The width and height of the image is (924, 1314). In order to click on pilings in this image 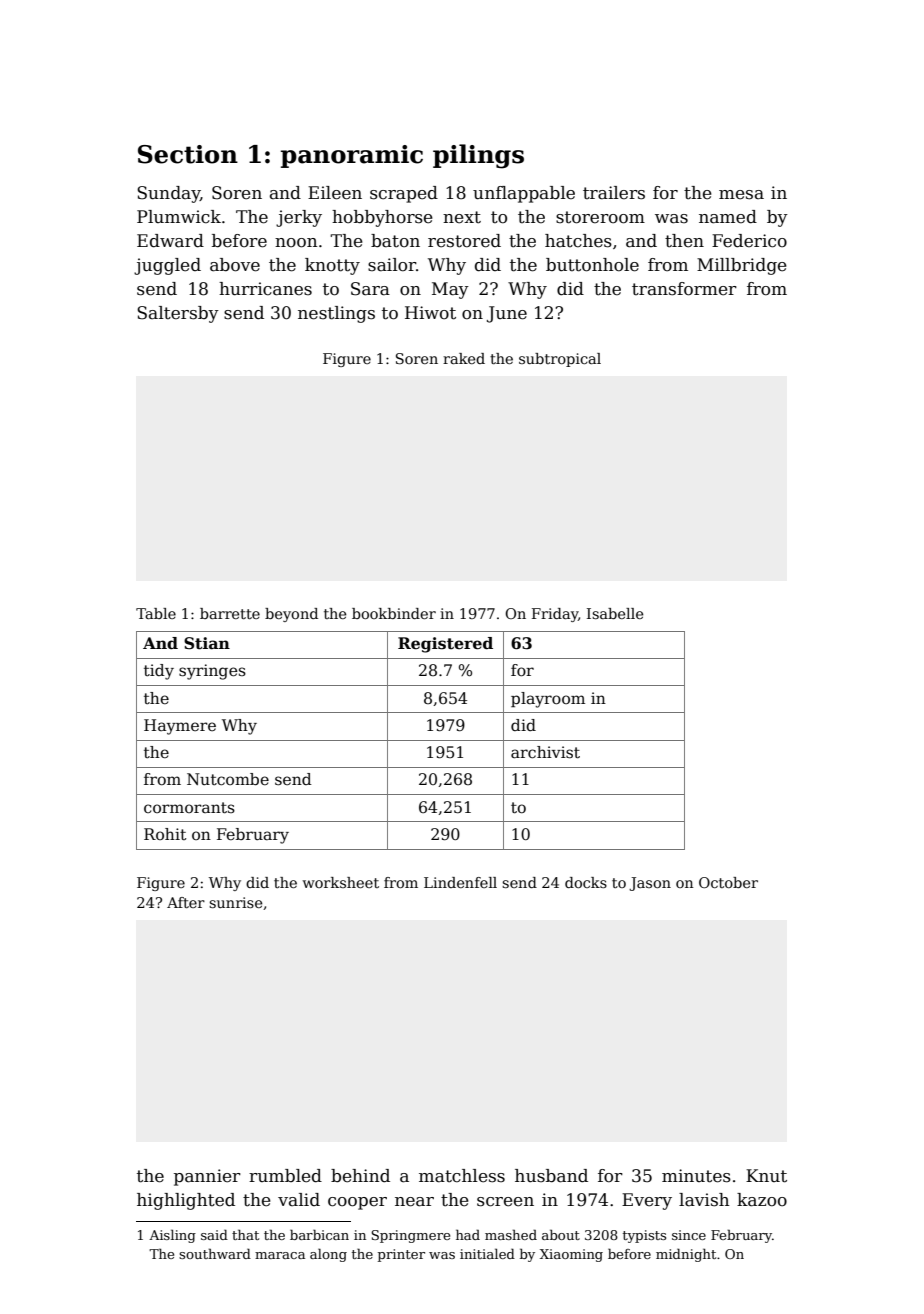, I will do `click(478, 156)`.
